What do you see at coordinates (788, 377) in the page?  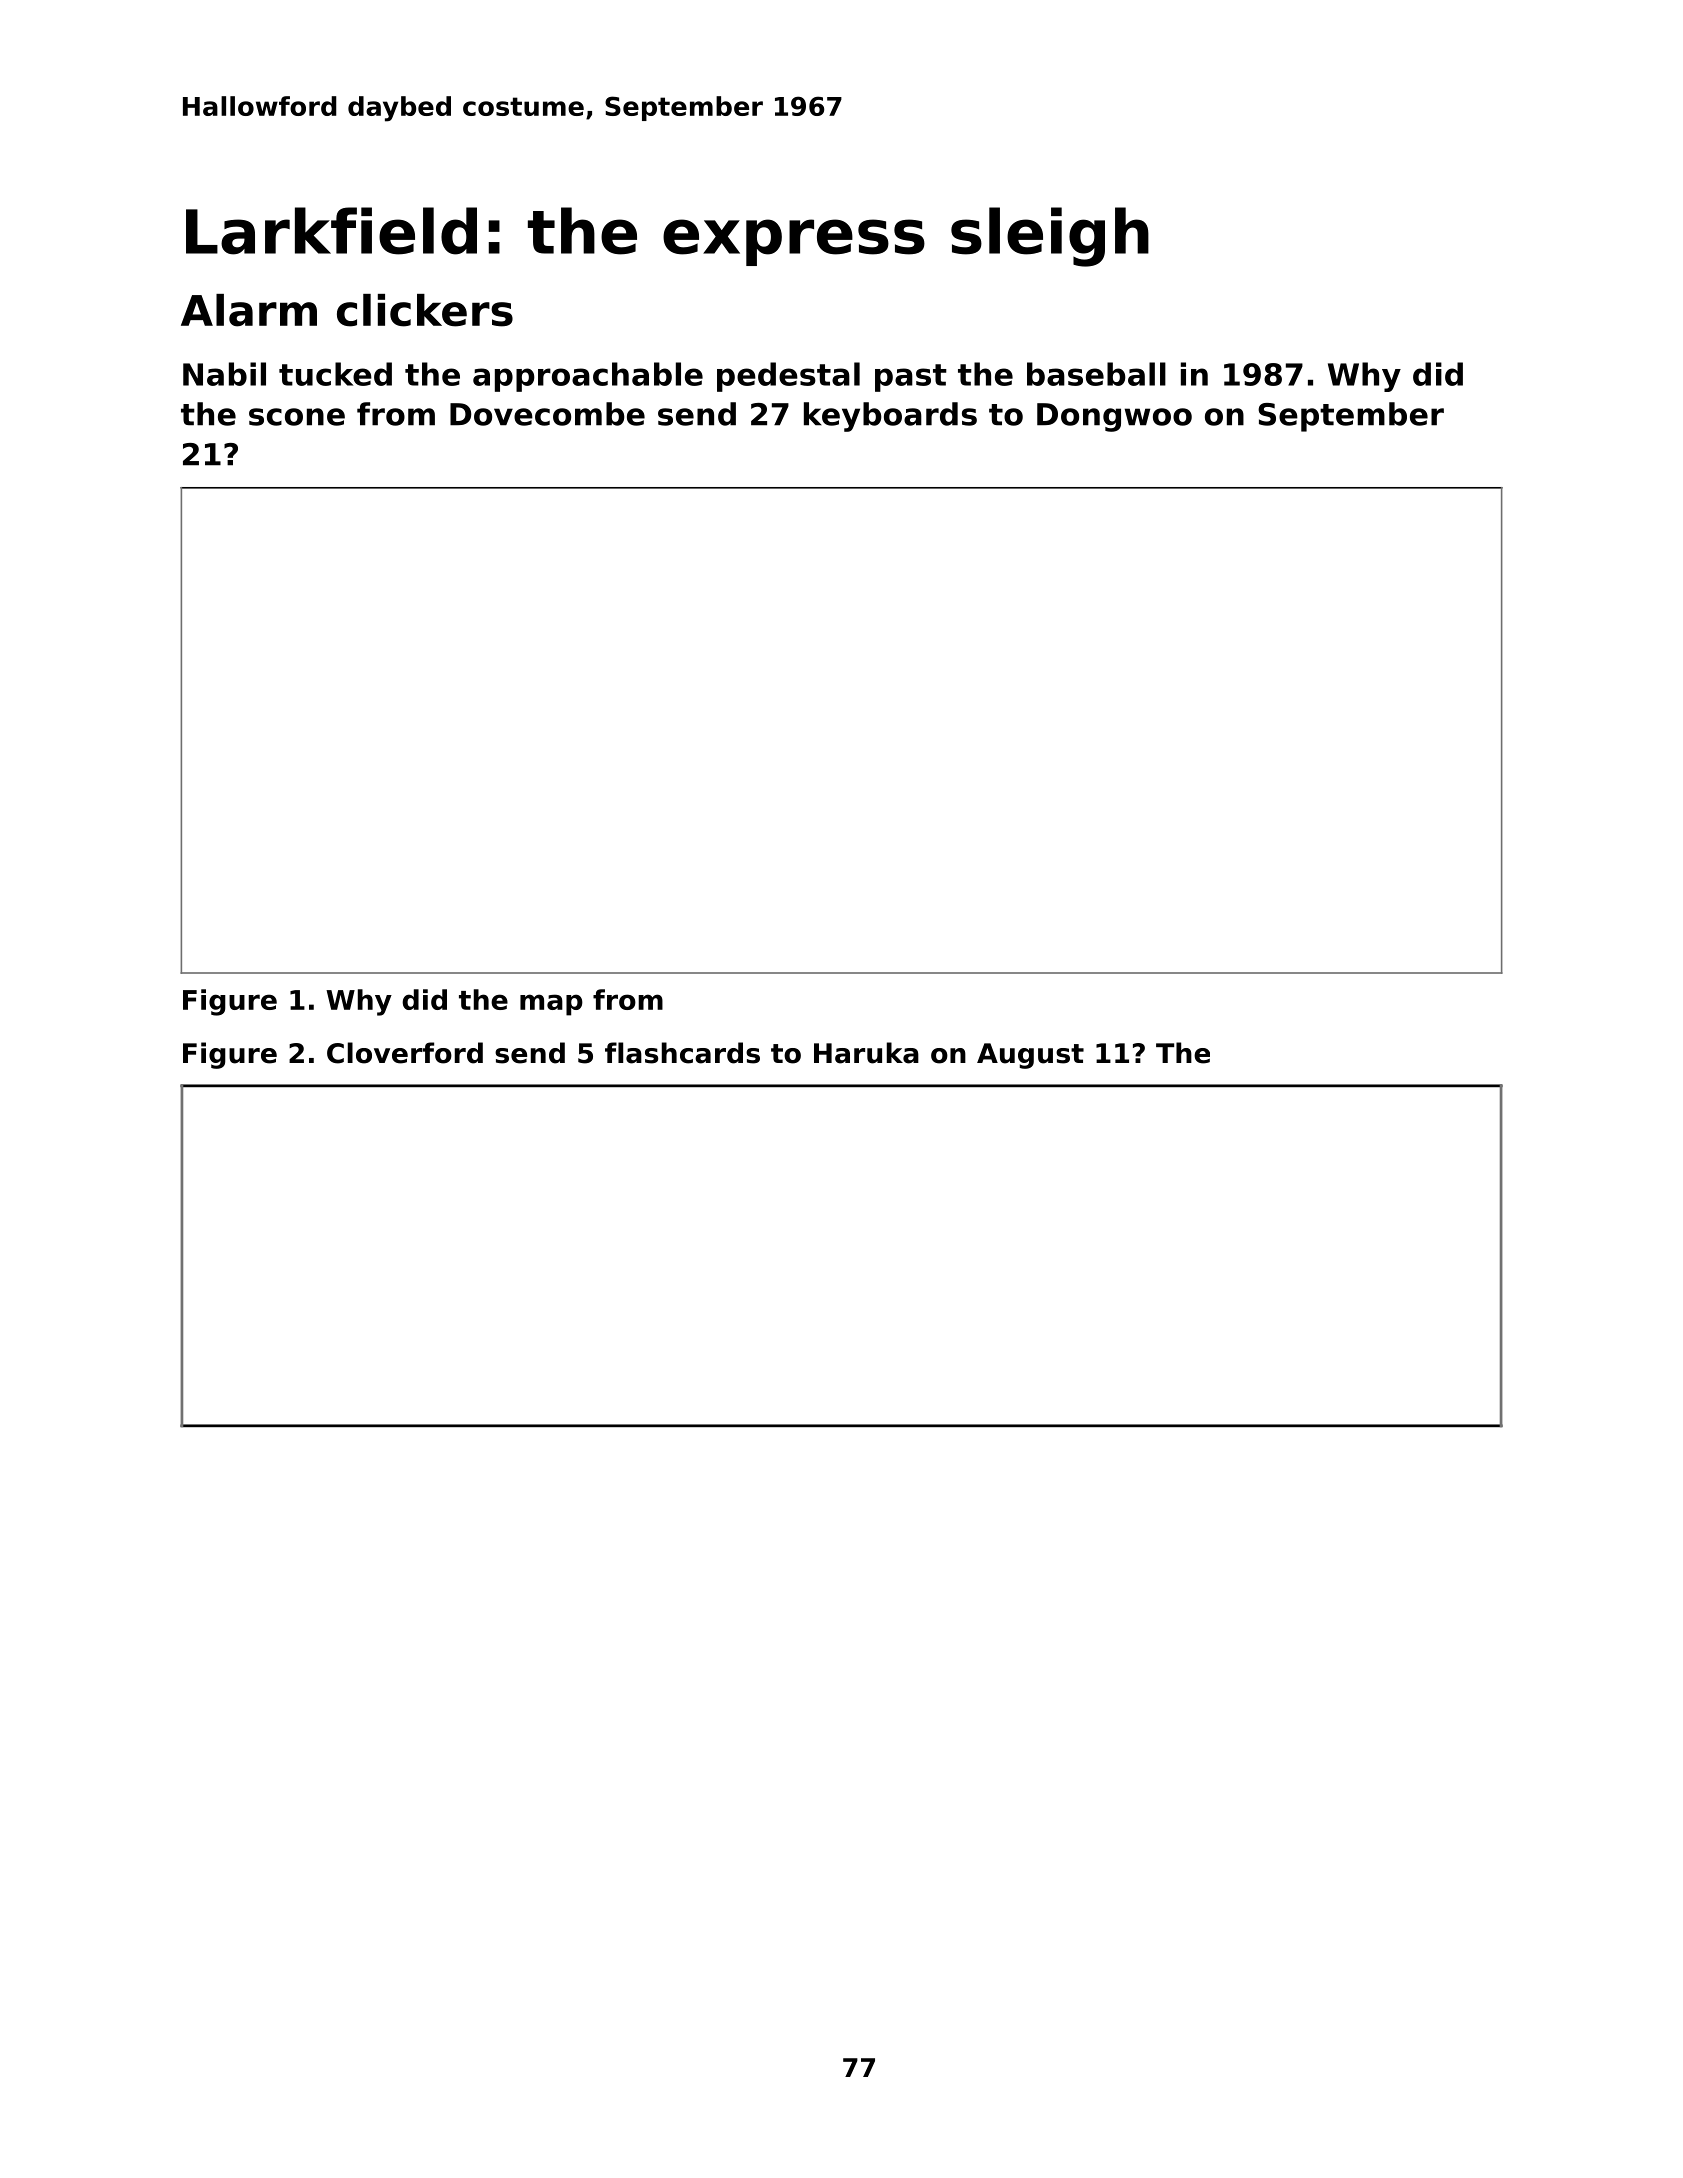 I see `pedestal` at bounding box center [788, 377].
